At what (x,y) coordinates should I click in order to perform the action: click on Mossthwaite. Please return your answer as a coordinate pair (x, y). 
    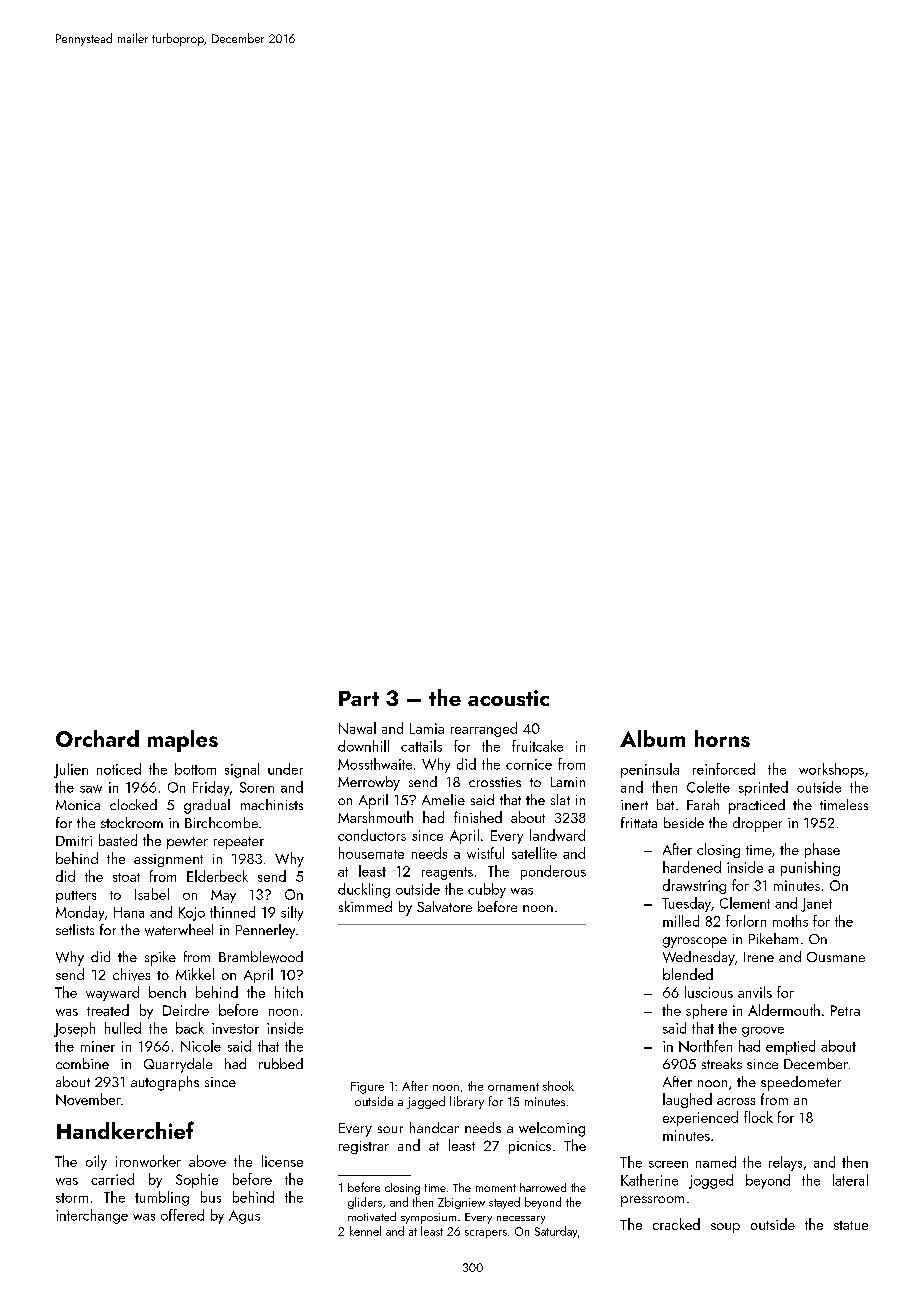
    Looking at the image, I should click on (375, 764).
